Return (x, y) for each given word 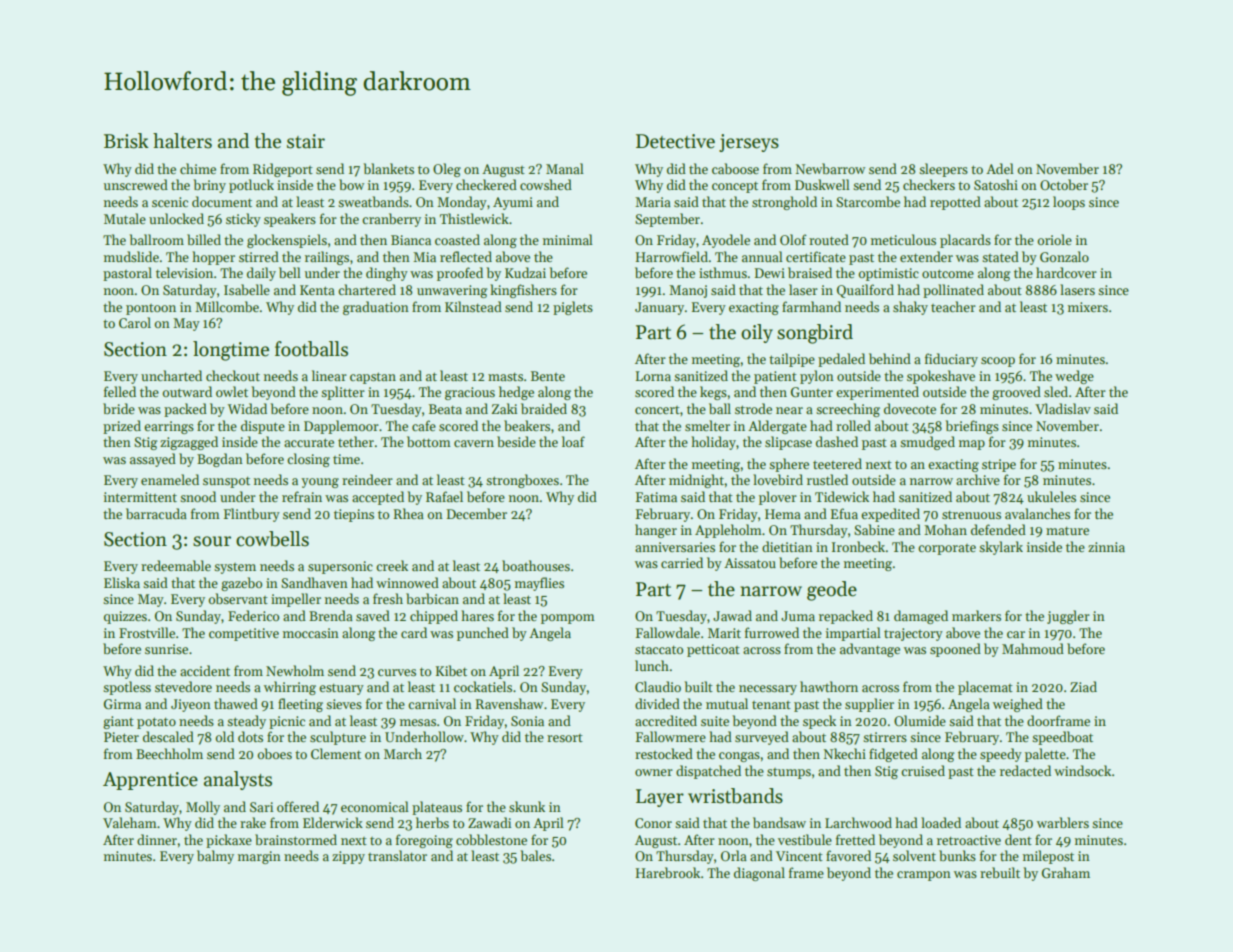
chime (198, 168)
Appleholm (728, 531)
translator (397, 855)
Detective (675, 141)
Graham (1066, 872)
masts (505, 376)
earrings (169, 427)
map (972, 445)
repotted (955, 203)
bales (535, 855)
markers (976, 615)
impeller (296, 600)
